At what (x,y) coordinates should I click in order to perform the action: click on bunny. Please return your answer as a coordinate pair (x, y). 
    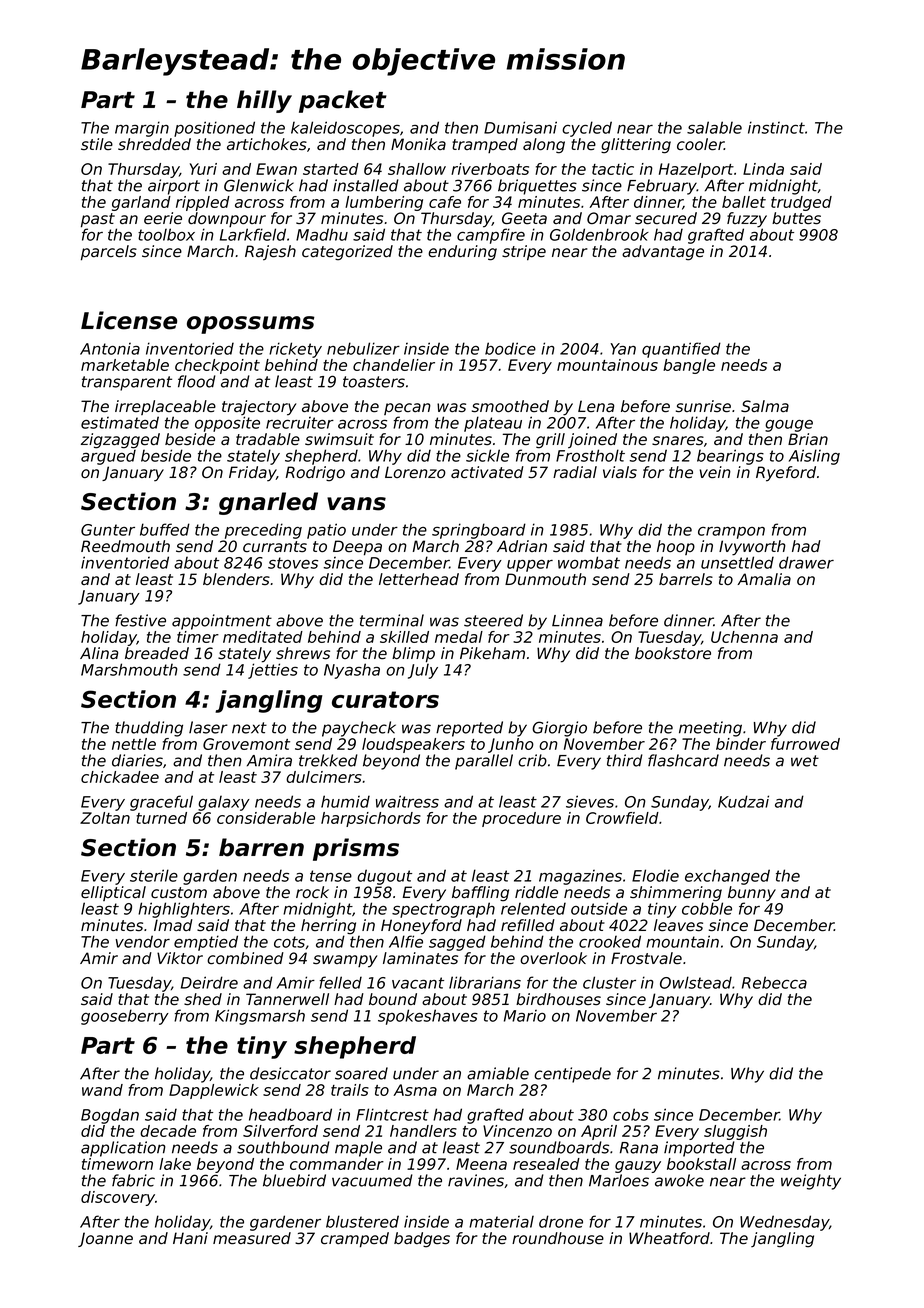
    Looking at the image, I should click on (752, 893).
